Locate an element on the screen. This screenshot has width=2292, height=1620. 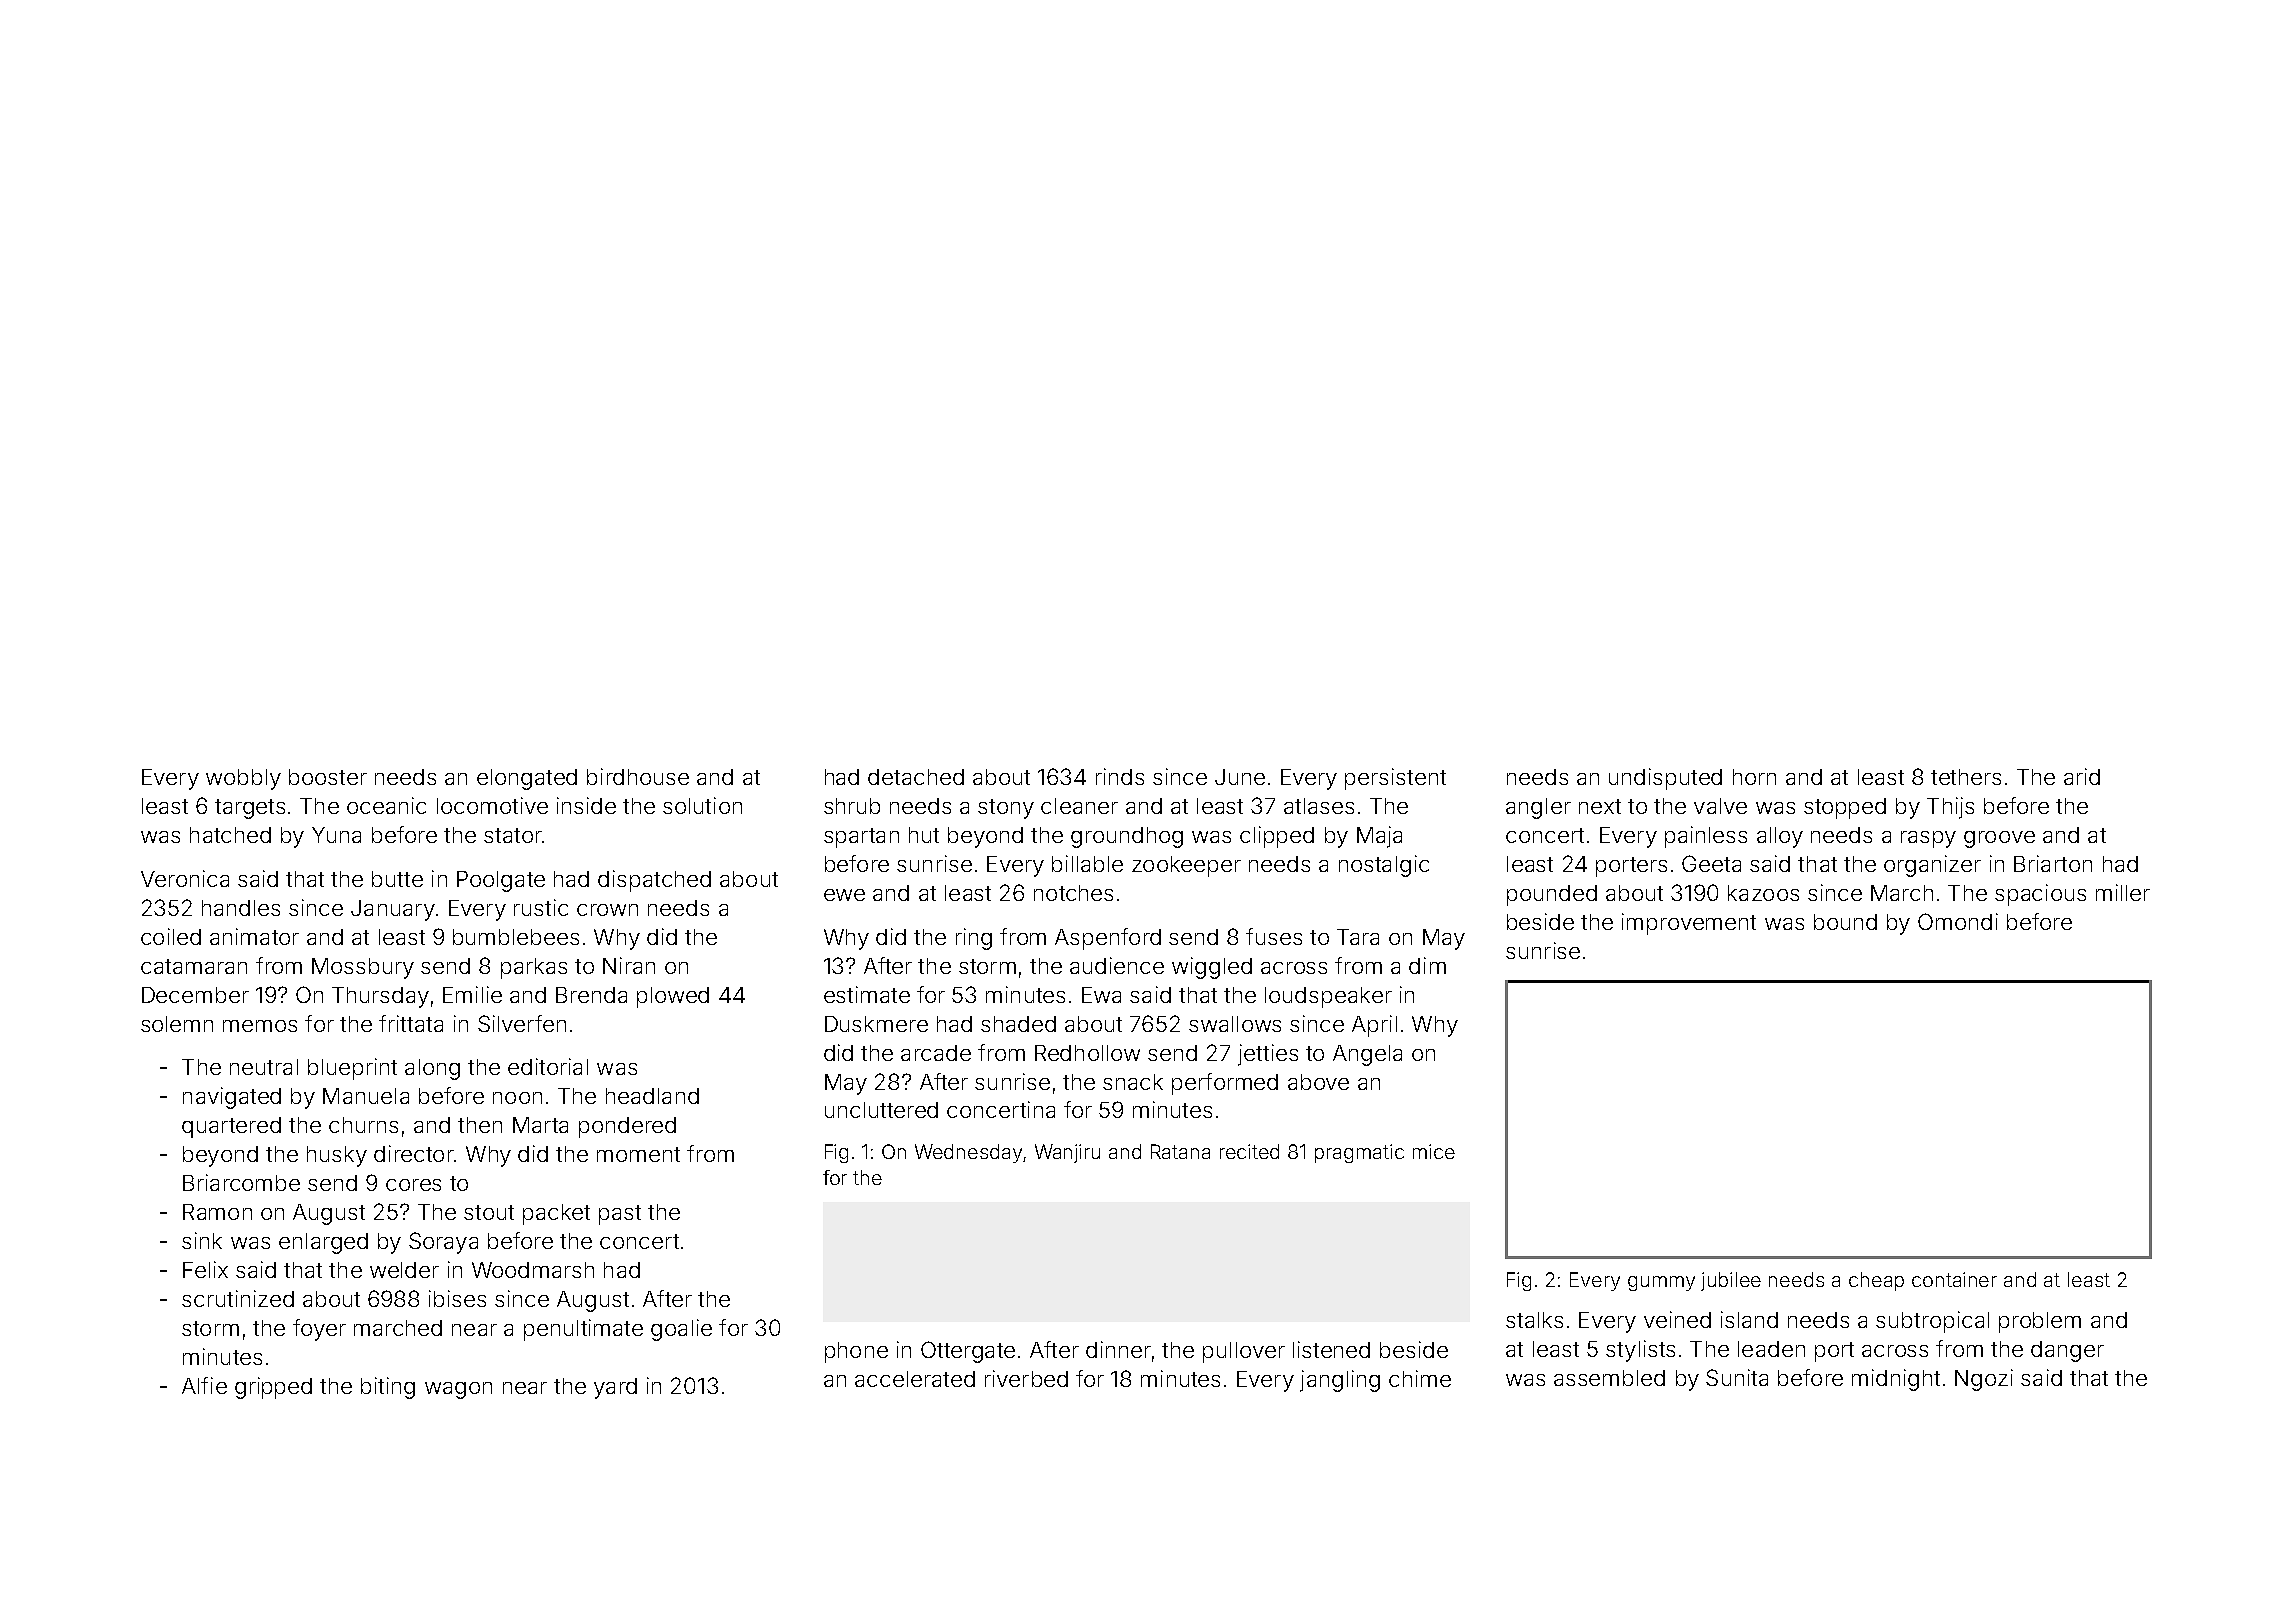
riverbed is located at coordinates (1026, 1378).
